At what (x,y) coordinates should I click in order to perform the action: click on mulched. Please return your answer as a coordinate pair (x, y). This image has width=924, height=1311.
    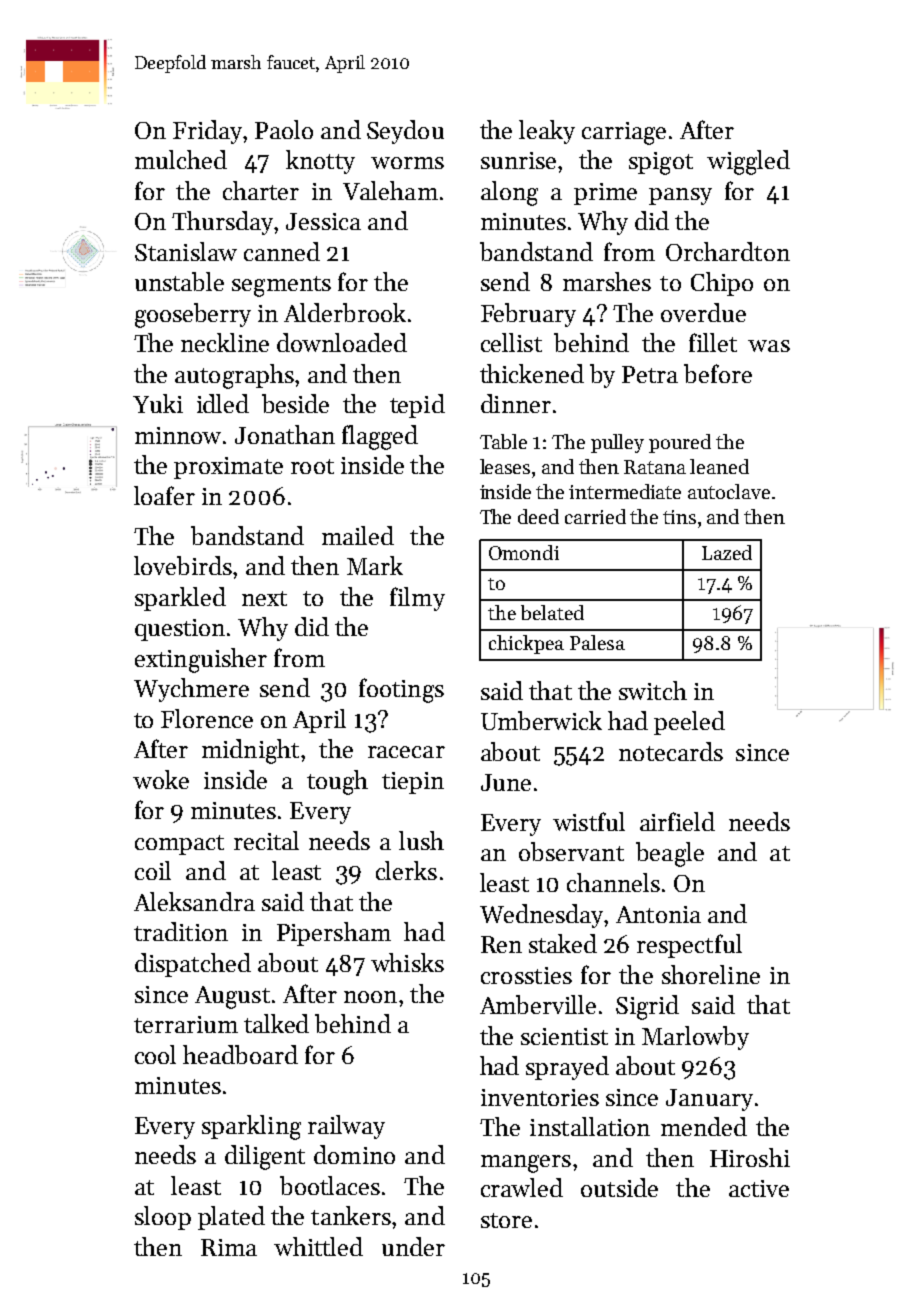
    Looking at the image, I should click on (181, 159).
